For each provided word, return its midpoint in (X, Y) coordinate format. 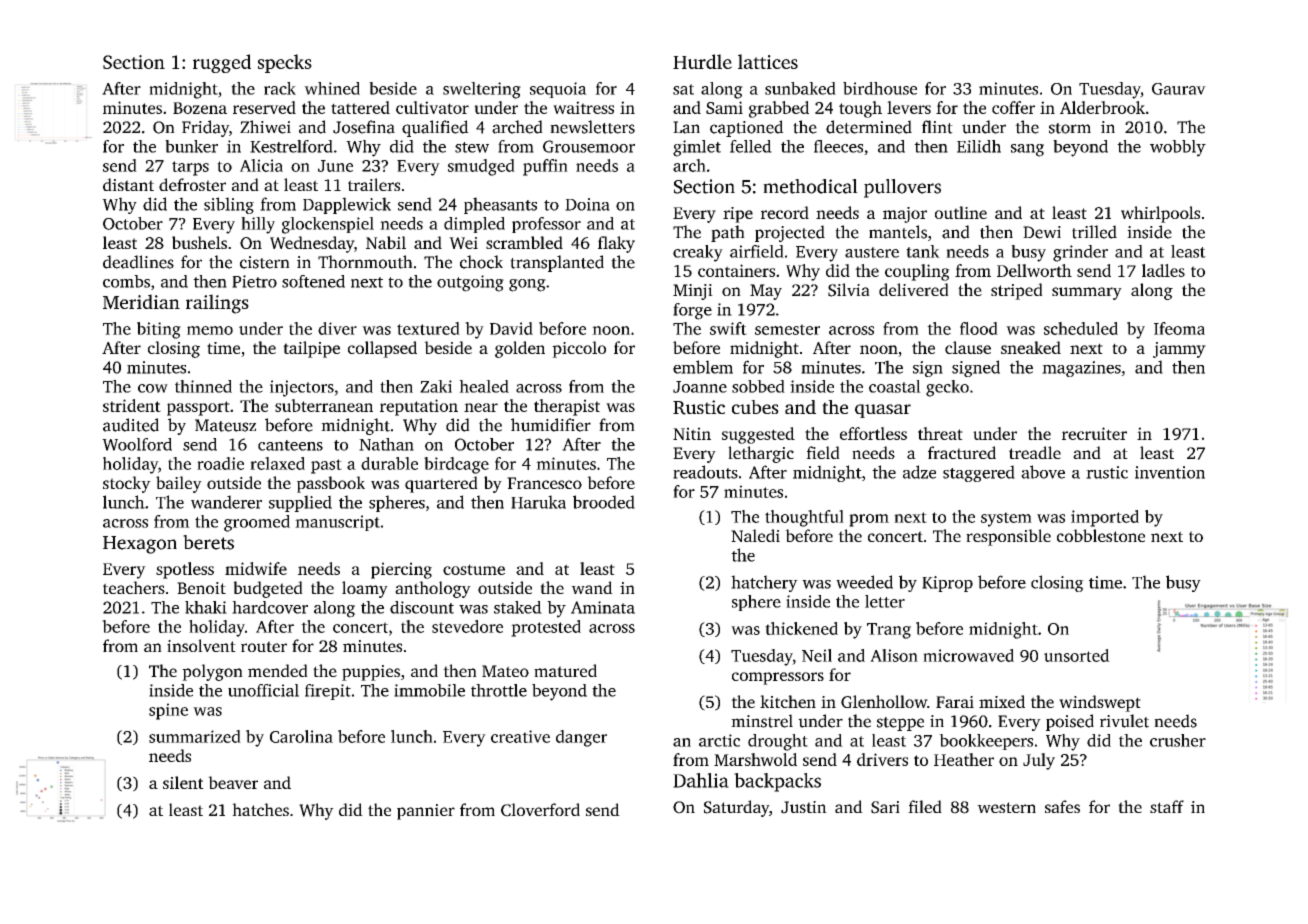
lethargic (761, 454)
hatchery (764, 583)
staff (1167, 806)
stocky (127, 484)
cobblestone (1101, 535)
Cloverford (540, 810)
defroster (192, 184)
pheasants (500, 205)
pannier (426, 812)
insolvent (201, 645)
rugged (222, 63)
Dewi (1042, 232)
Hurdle (702, 61)
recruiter (1094, 433)
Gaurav (1179, 89)
